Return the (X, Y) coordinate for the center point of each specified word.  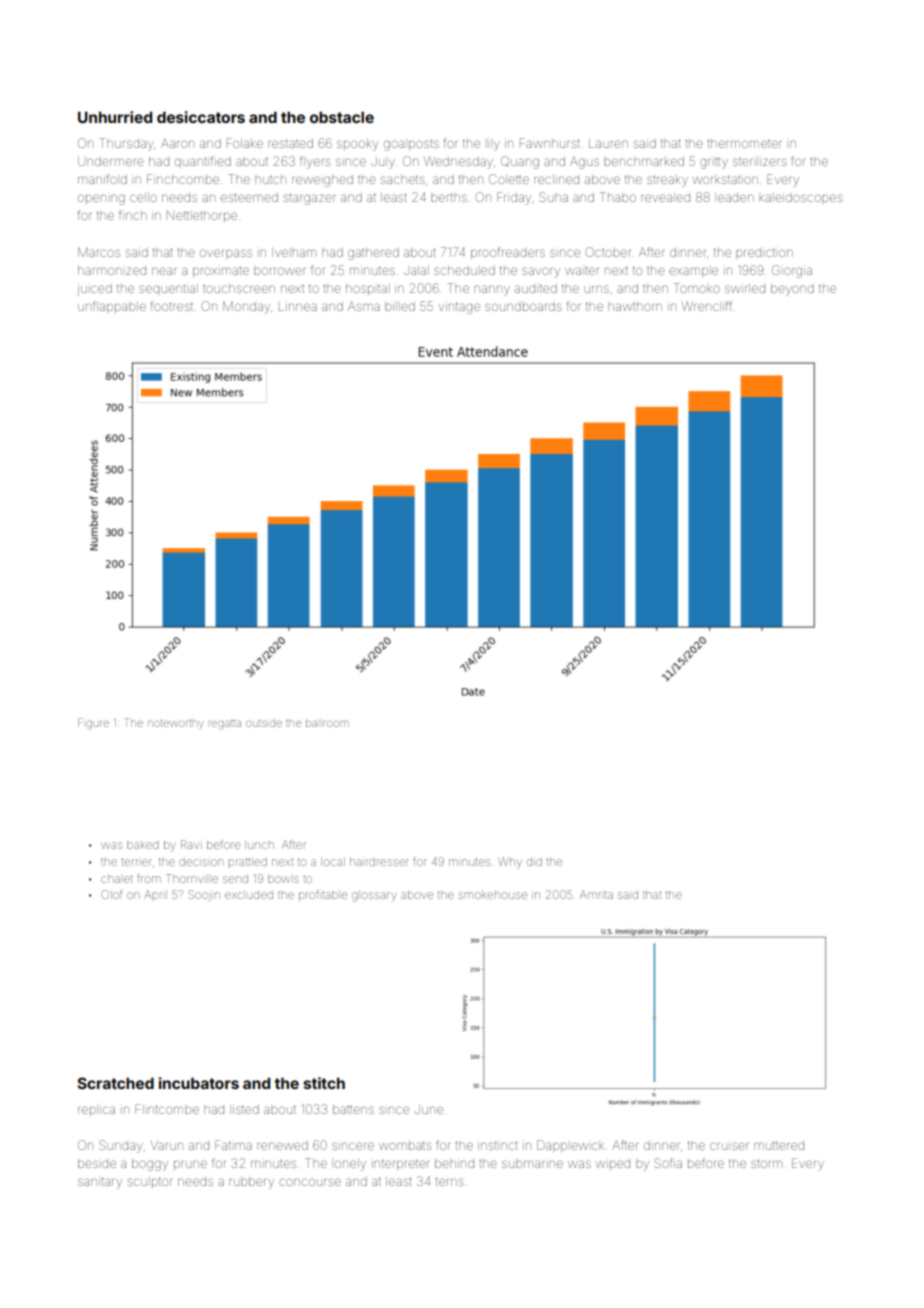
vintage (459, 308)
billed (400, 307)
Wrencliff (707, 306)
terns (449, 1182)
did (534, 862)
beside (97, 1163)
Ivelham (294, 252)
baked (142, 845)
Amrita (596, 894)
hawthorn (635, 306)
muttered (779, 1145)
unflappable (112, 307)
